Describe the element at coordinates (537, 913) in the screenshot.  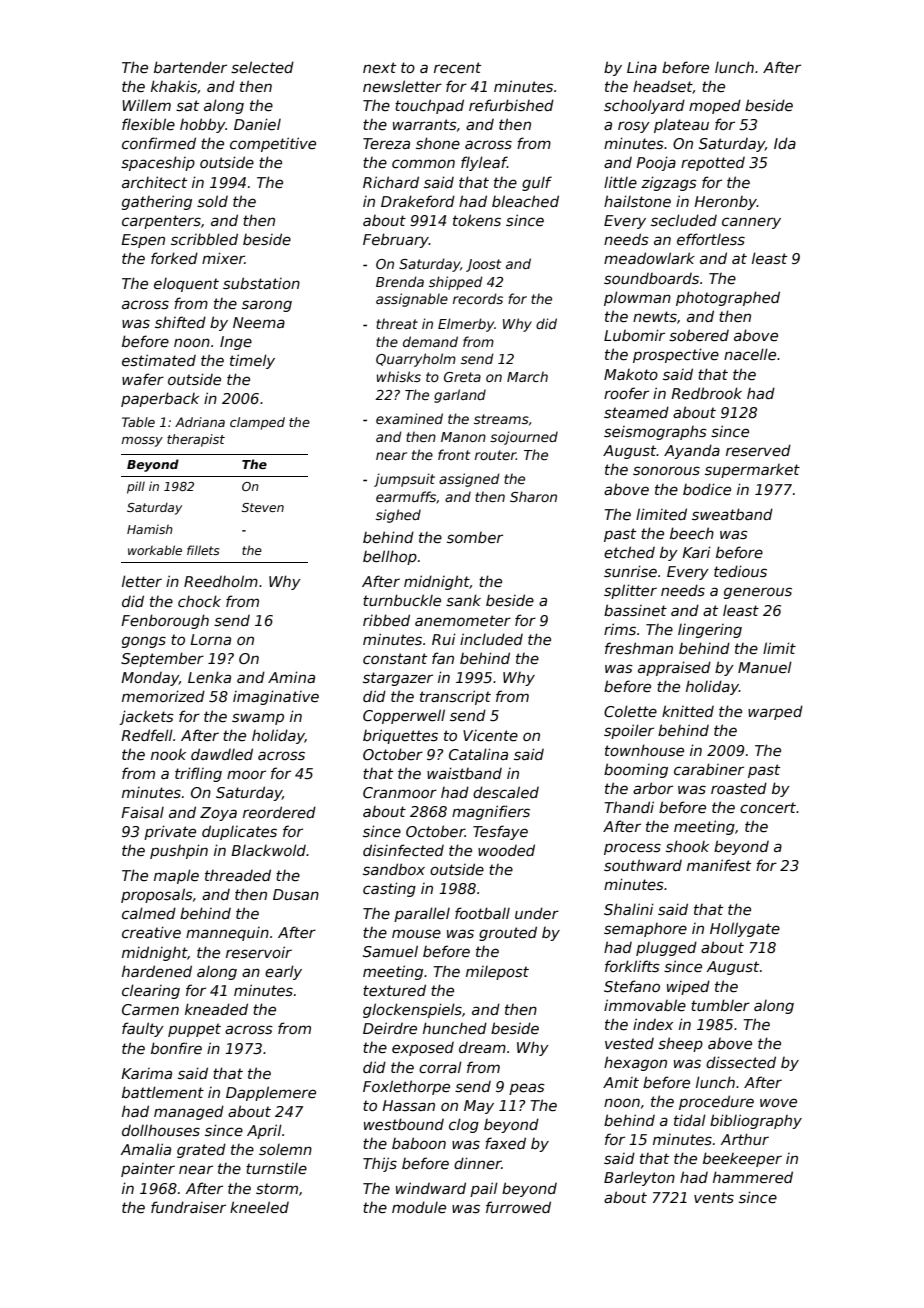
I see `under` at that location.
